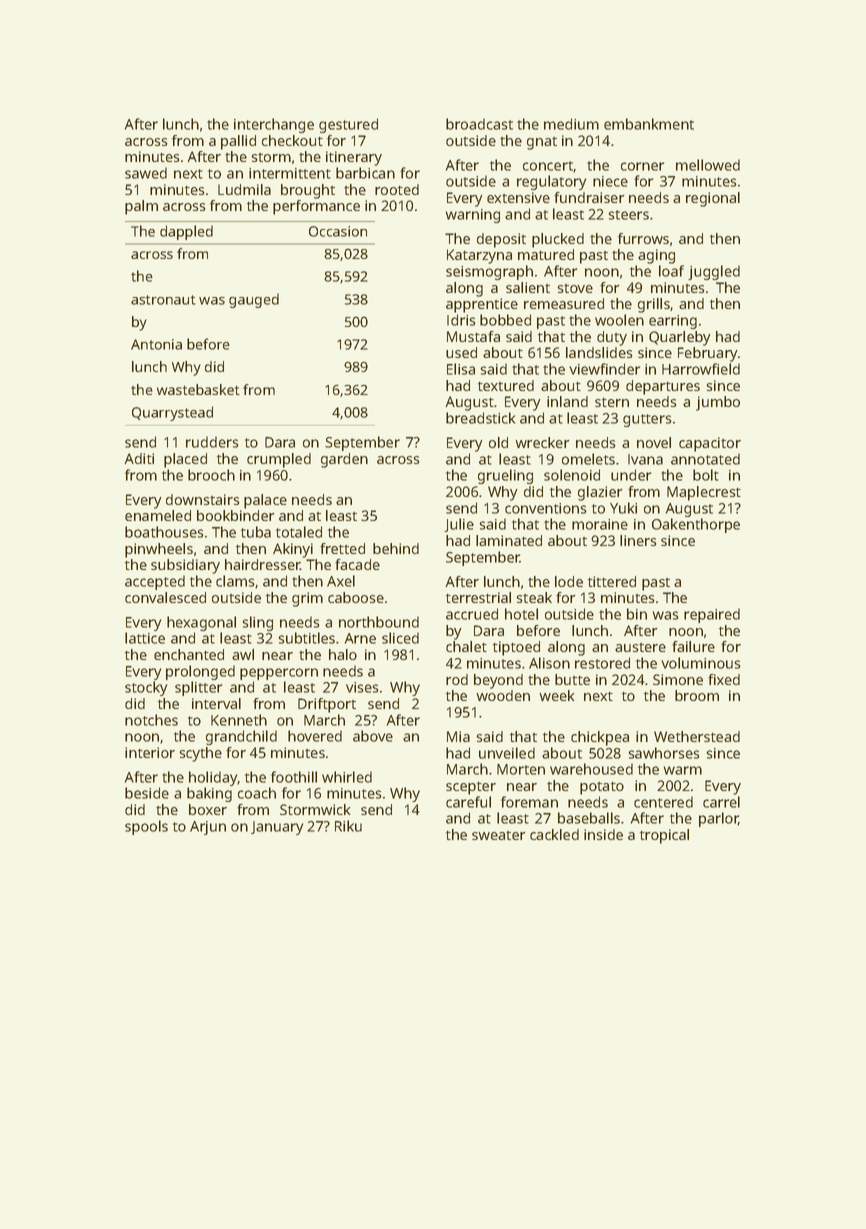  Describe the element at coordinates (146, 173) in the screenshot. I see `sawed` at that location.
